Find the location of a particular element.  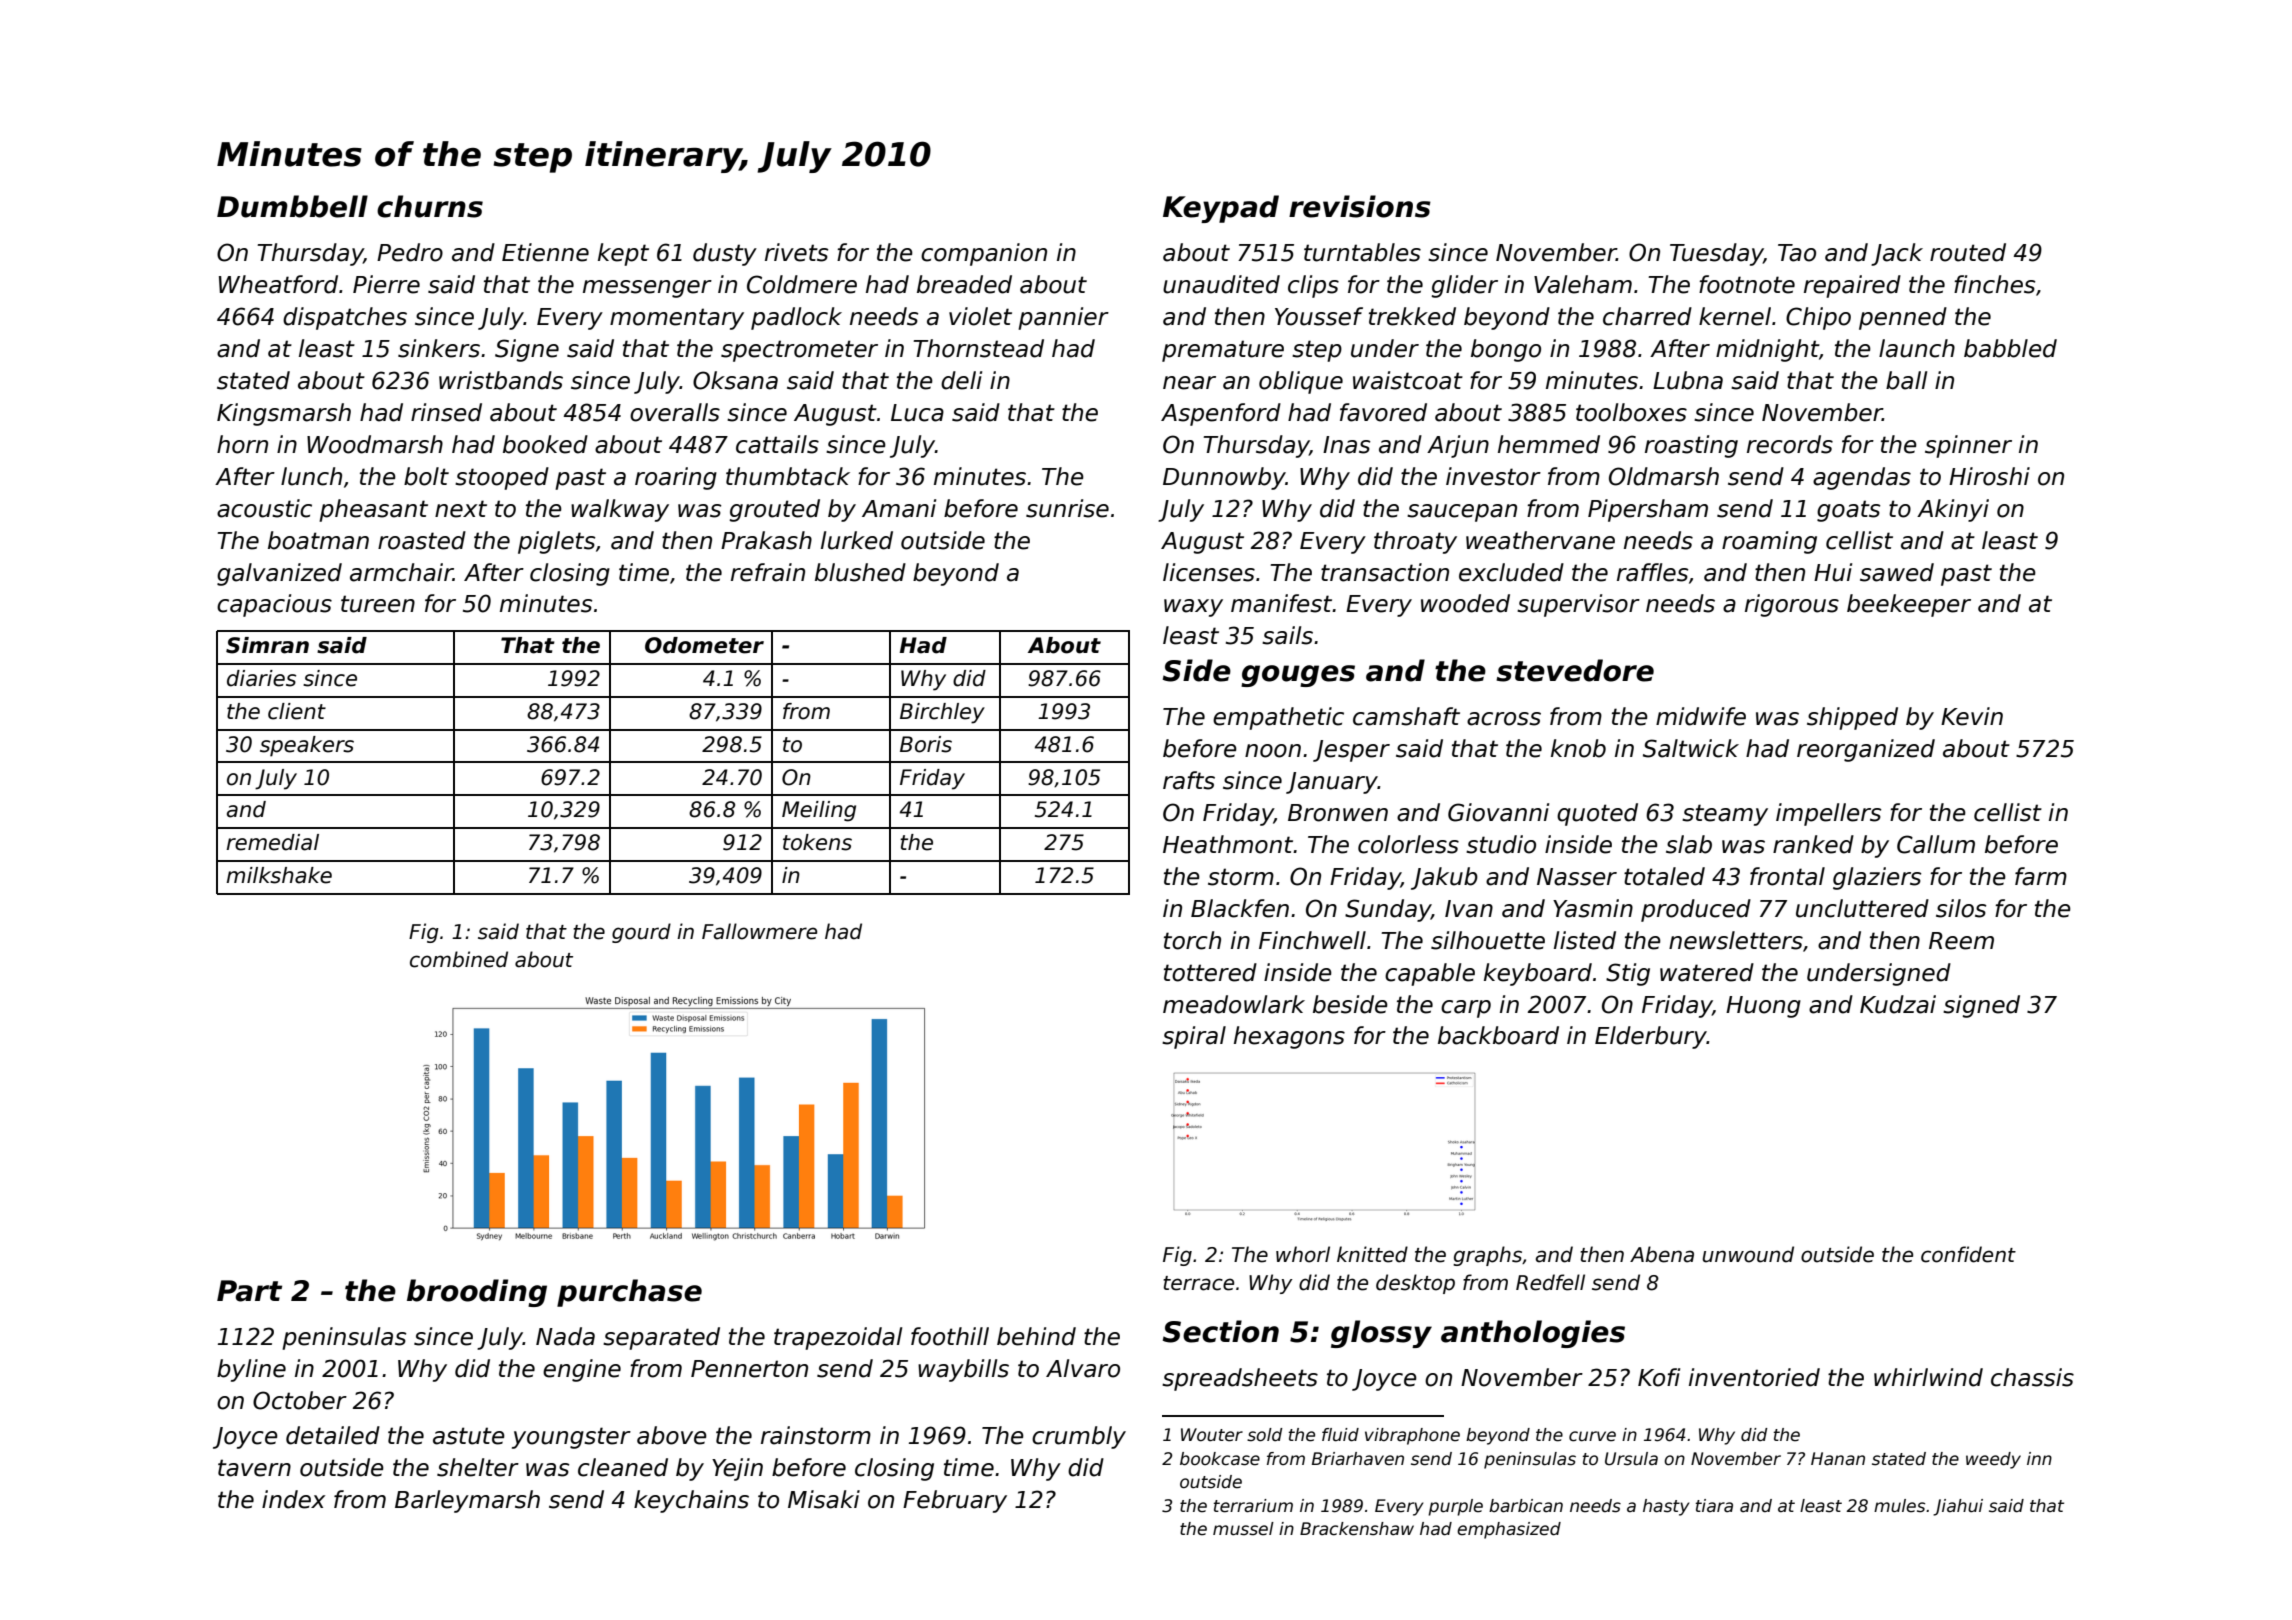

revisions is located at coordinates (1360, 206).
